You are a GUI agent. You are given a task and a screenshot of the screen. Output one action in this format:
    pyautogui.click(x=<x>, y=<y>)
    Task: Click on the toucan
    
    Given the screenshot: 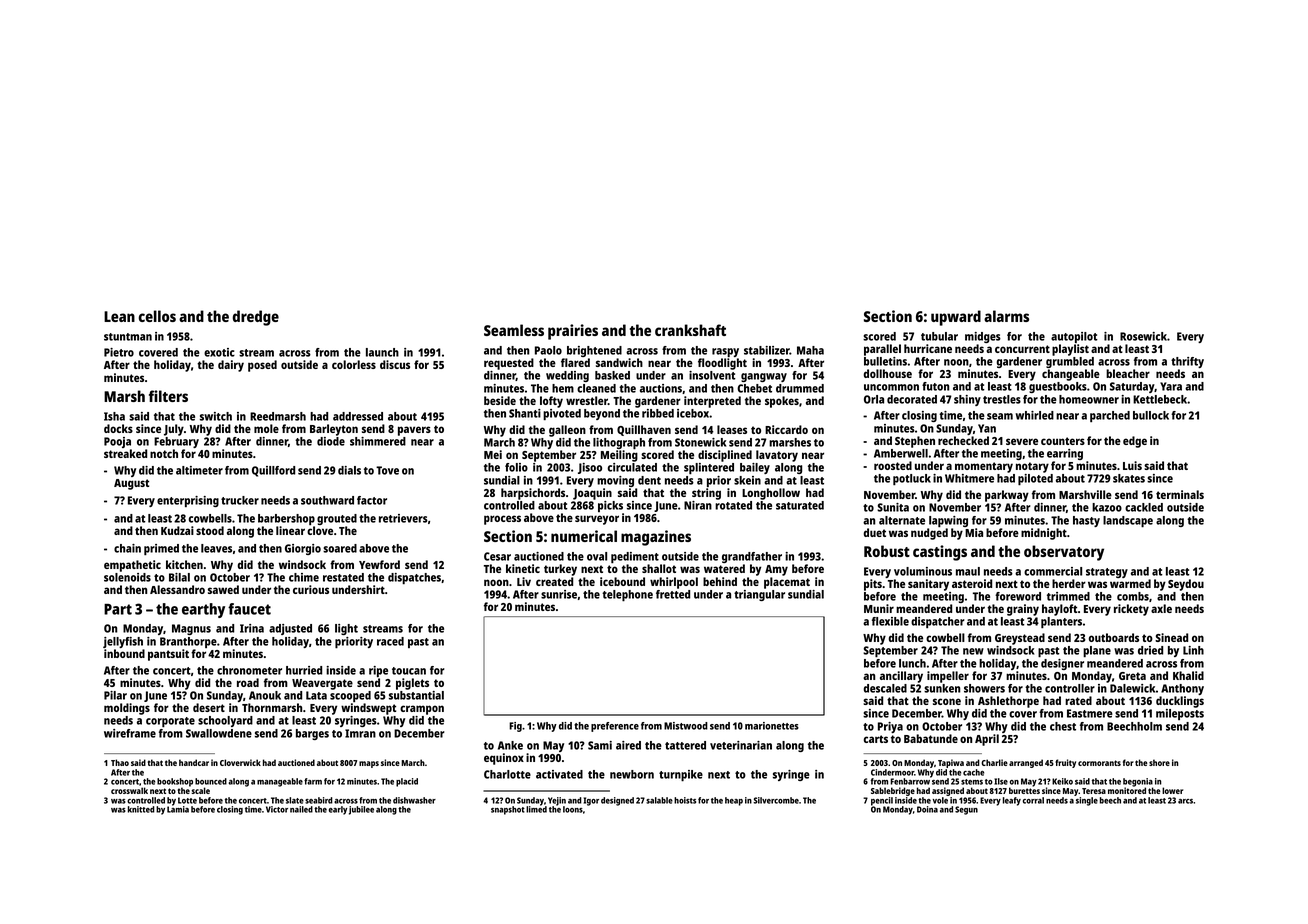 What is the action you would take?
    pyautogui.click(x=409, y=671)
